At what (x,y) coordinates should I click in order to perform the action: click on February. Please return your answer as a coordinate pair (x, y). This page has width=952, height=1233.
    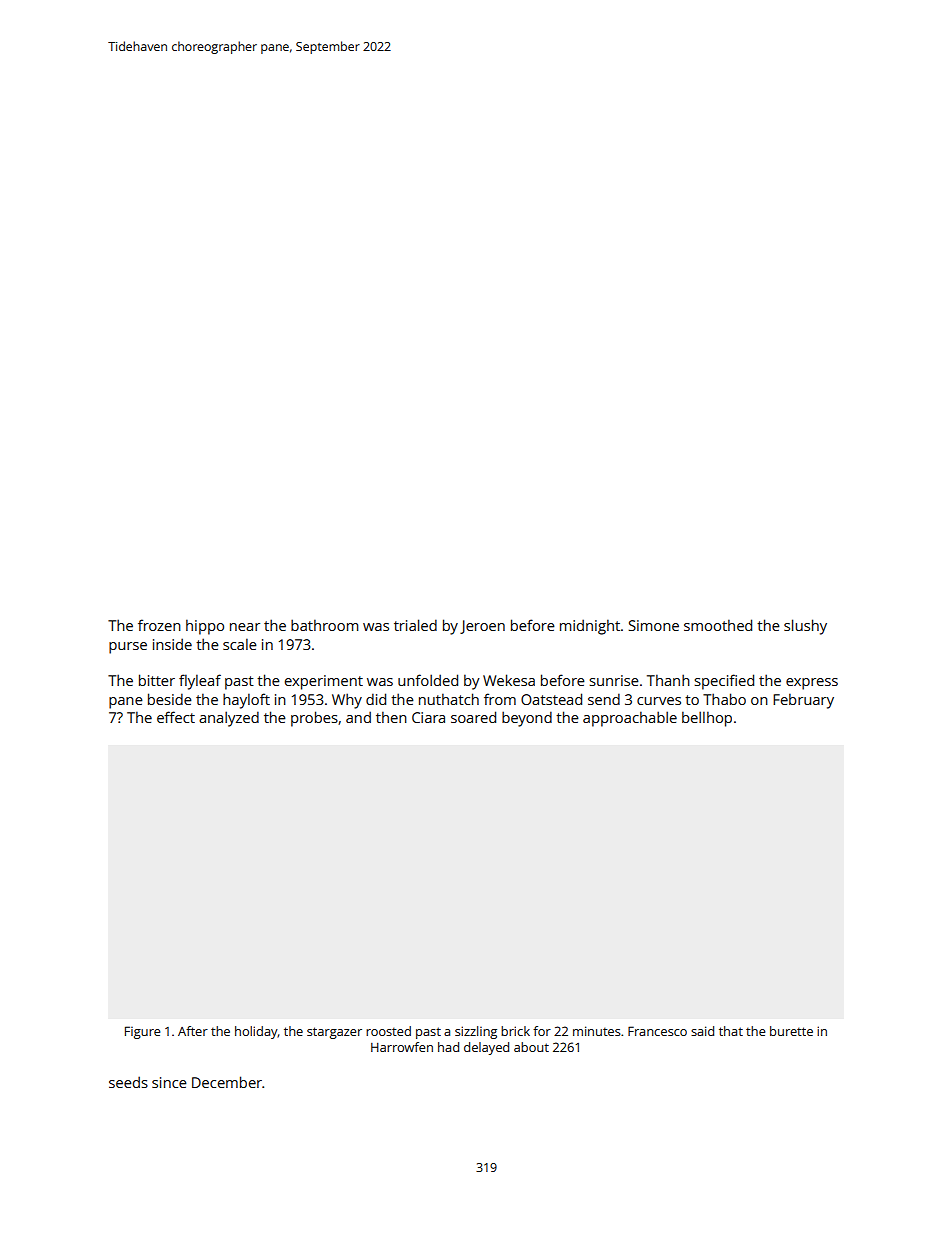
    Looking at the image, I should click on (803, 701).
